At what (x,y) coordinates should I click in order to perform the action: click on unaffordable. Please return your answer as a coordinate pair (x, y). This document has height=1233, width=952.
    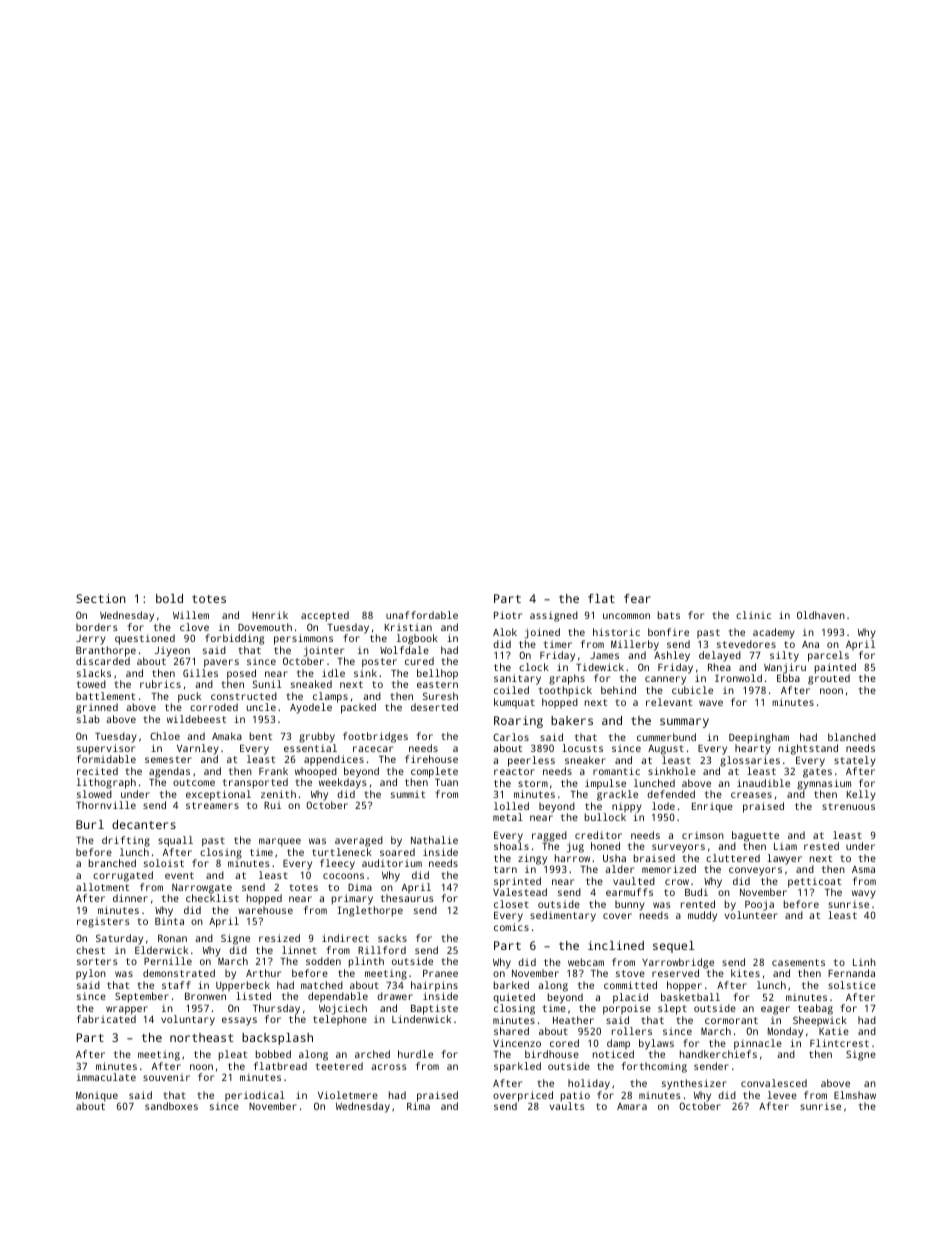
    Looking at the image, I should click on (422, 615).
